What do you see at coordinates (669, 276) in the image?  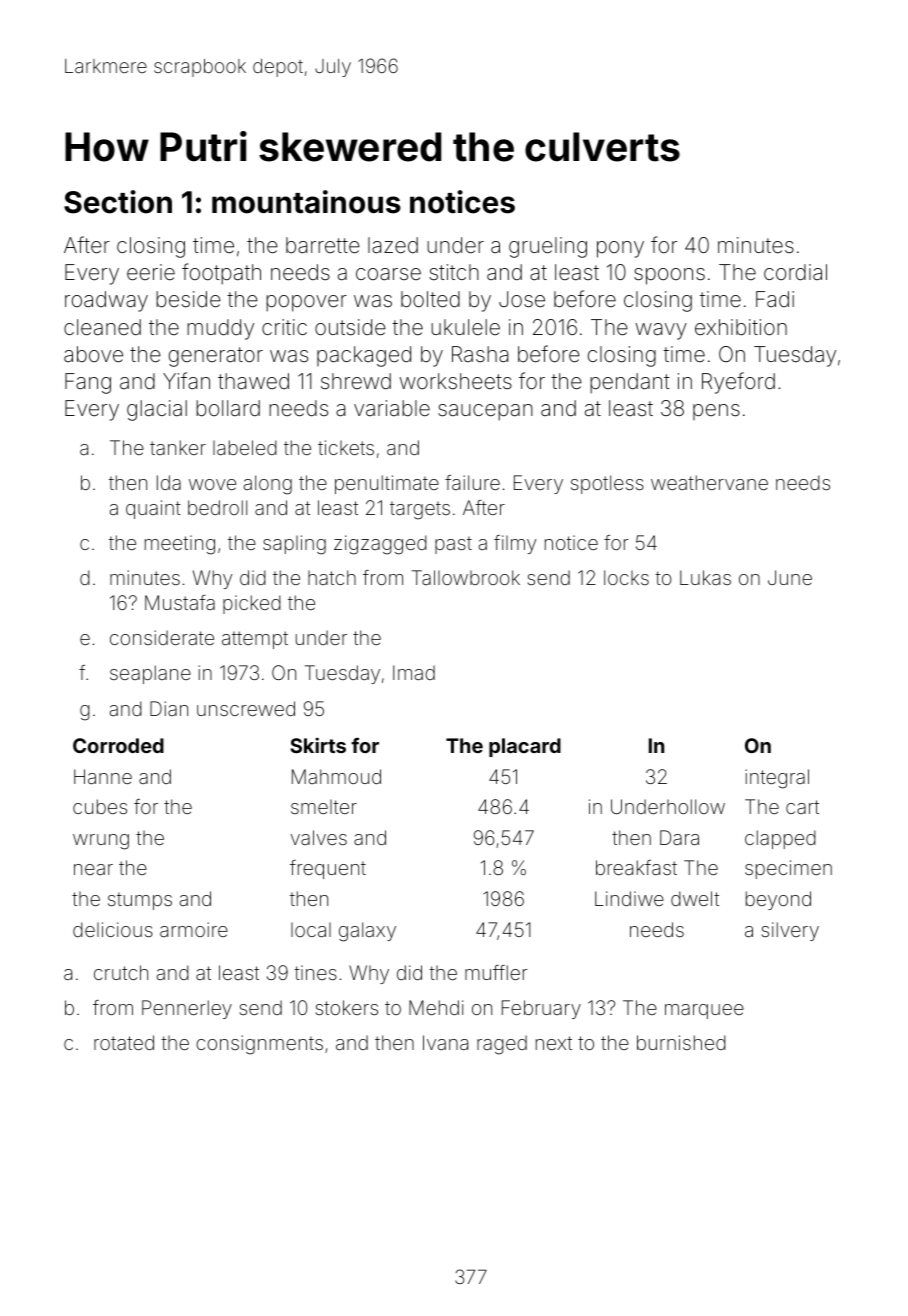 I see `spoons` at bounding box center [669, 276].
